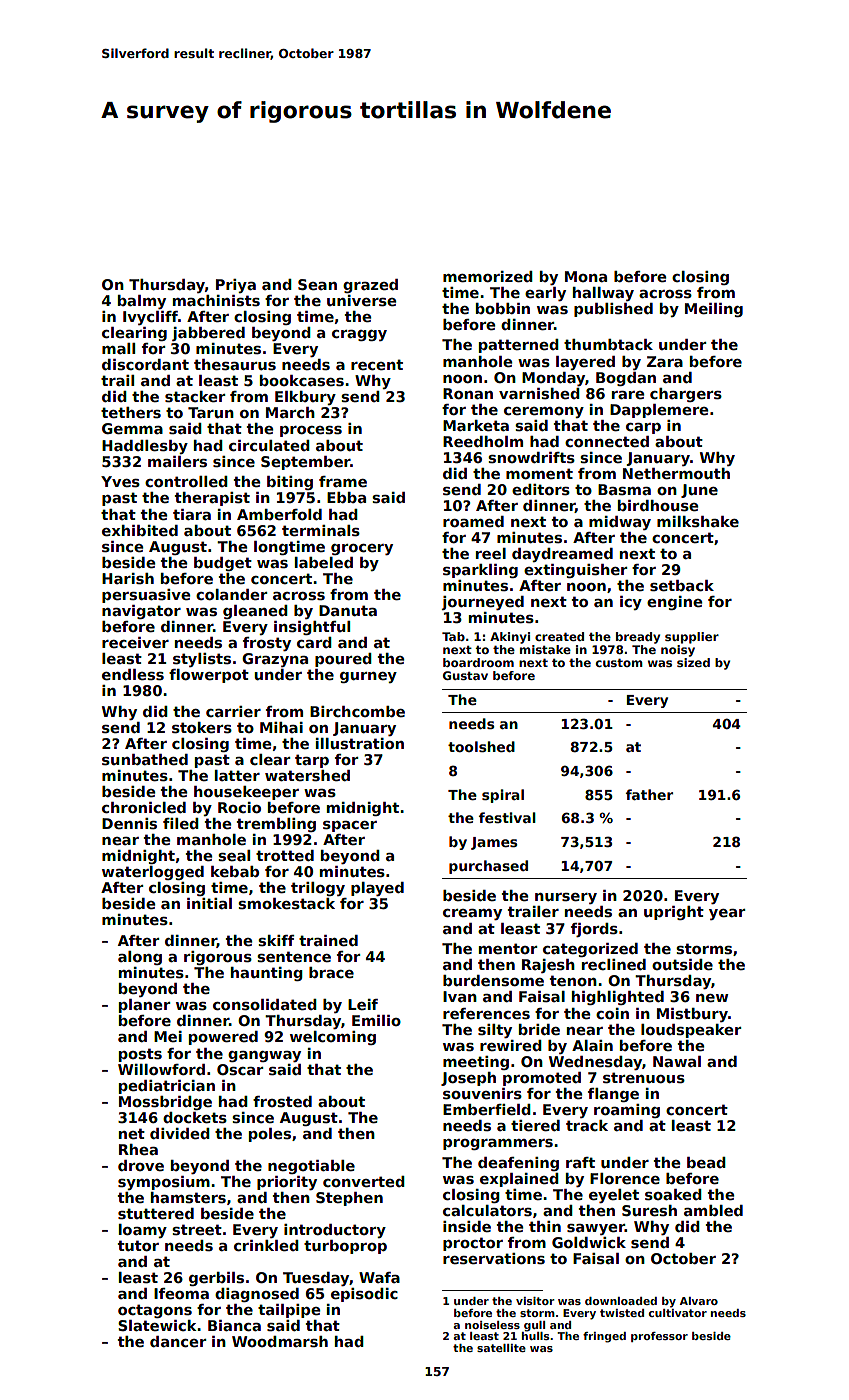 The image size is (849, 1400). What do you see at coordinates (503, 796) in the image?
I see `spiral` at bounding box center [503, 796].
